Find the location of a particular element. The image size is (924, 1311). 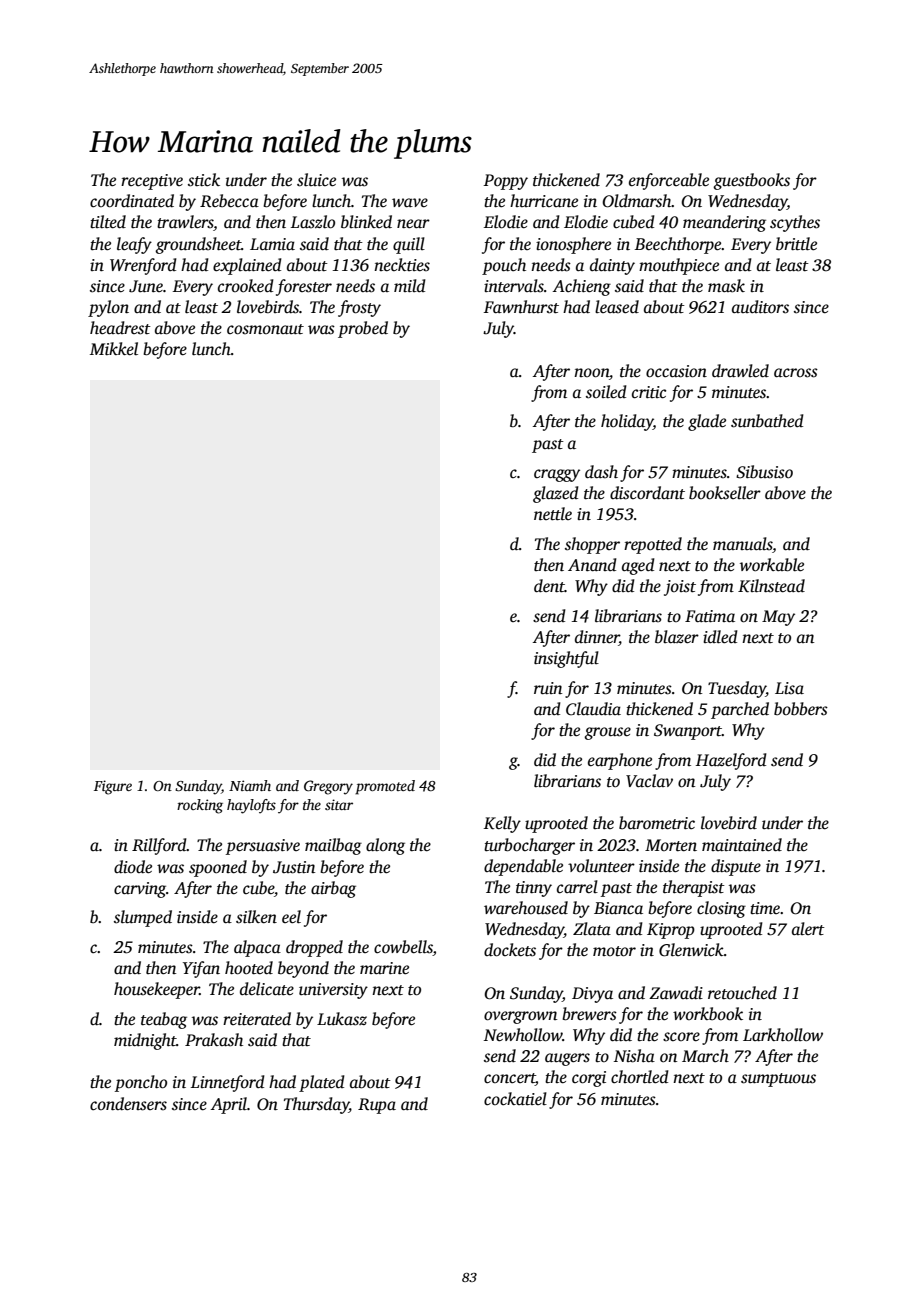

Figure is located at coordinates (113, 787).
